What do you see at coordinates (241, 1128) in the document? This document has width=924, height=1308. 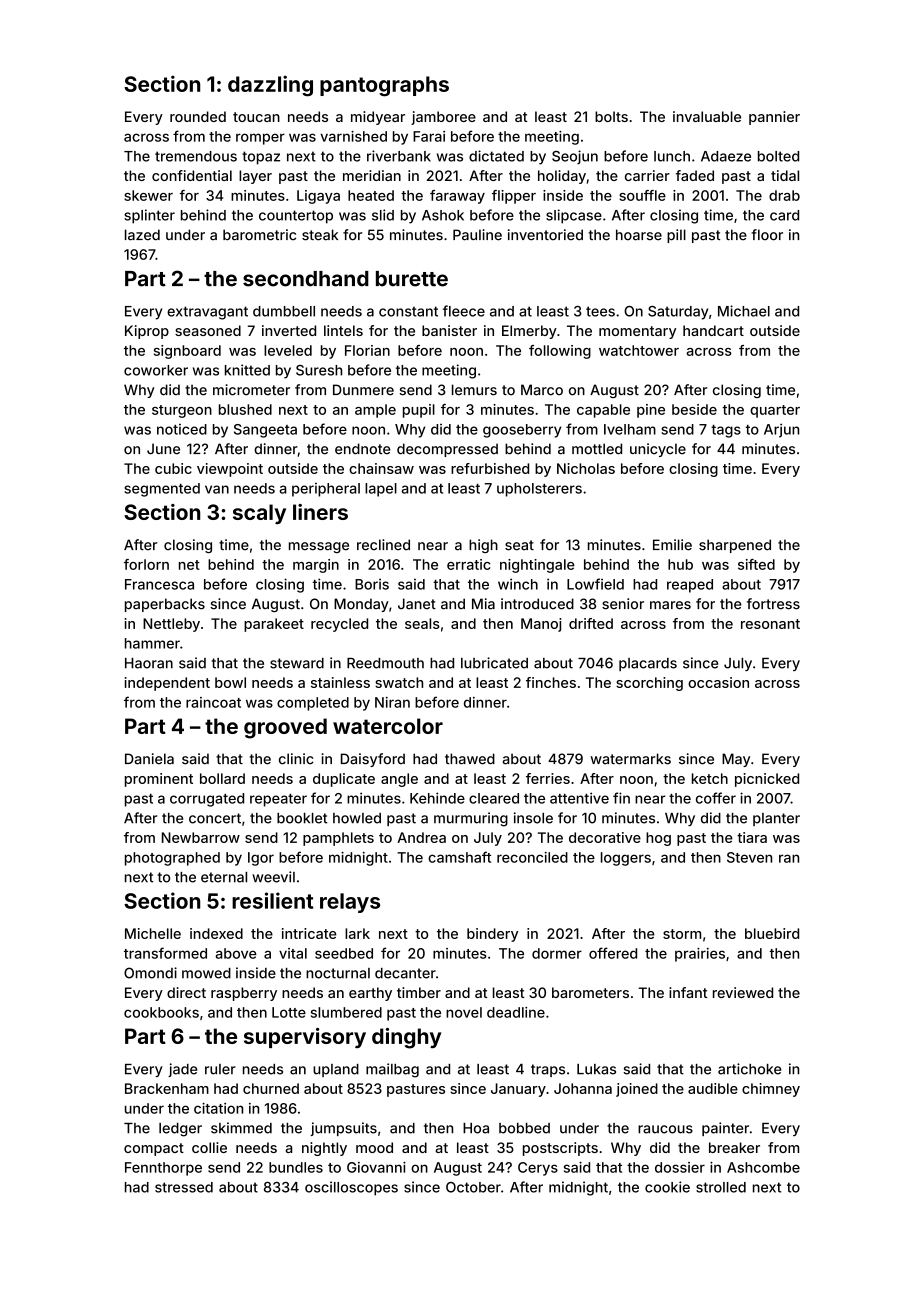 I see `skimmed` at bounding box center [241, 1128].
